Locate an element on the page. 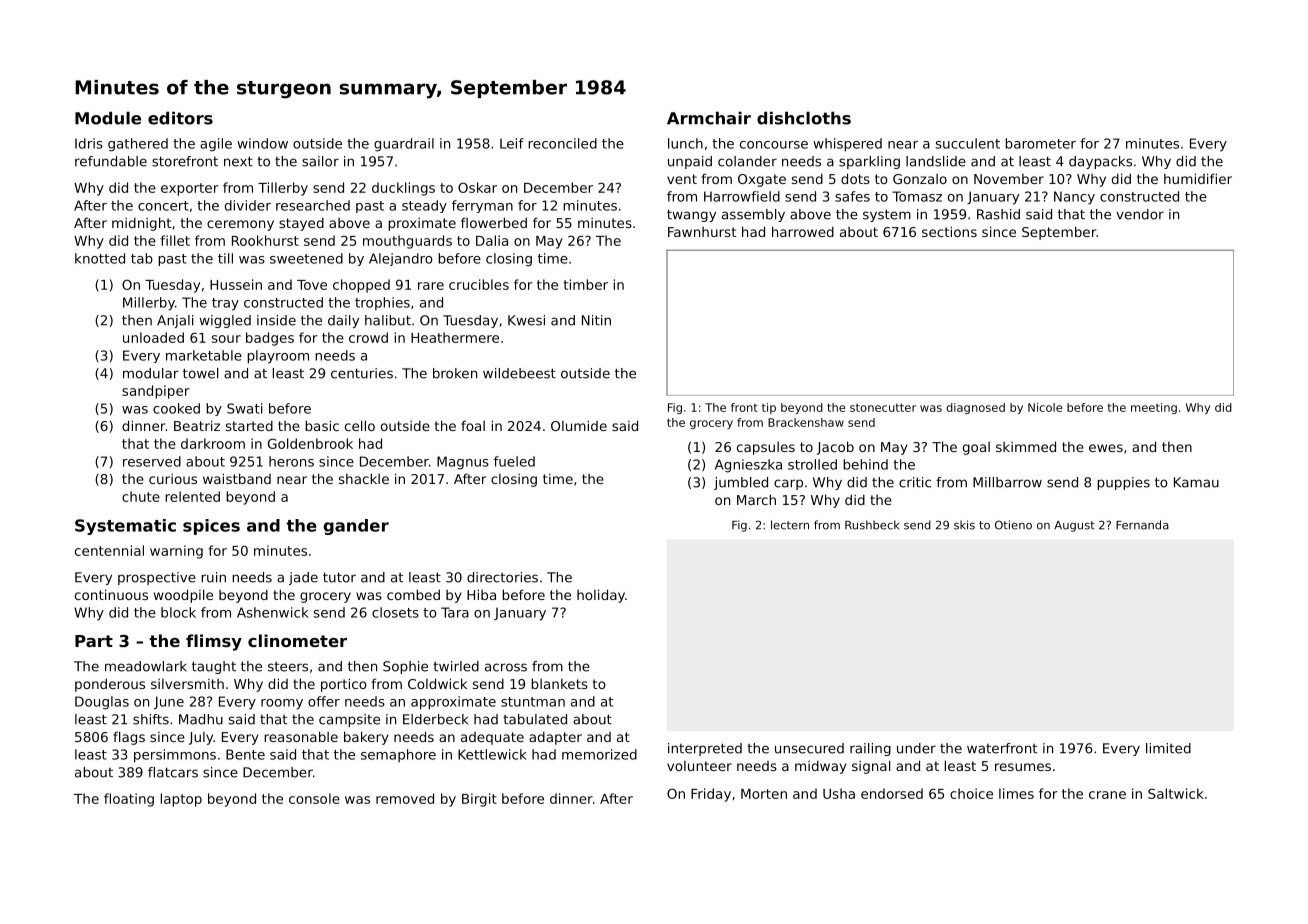 Image resolution: width=1308 pixels, height=924 pixels. dishcloths is located at coordinates (804, 118).
